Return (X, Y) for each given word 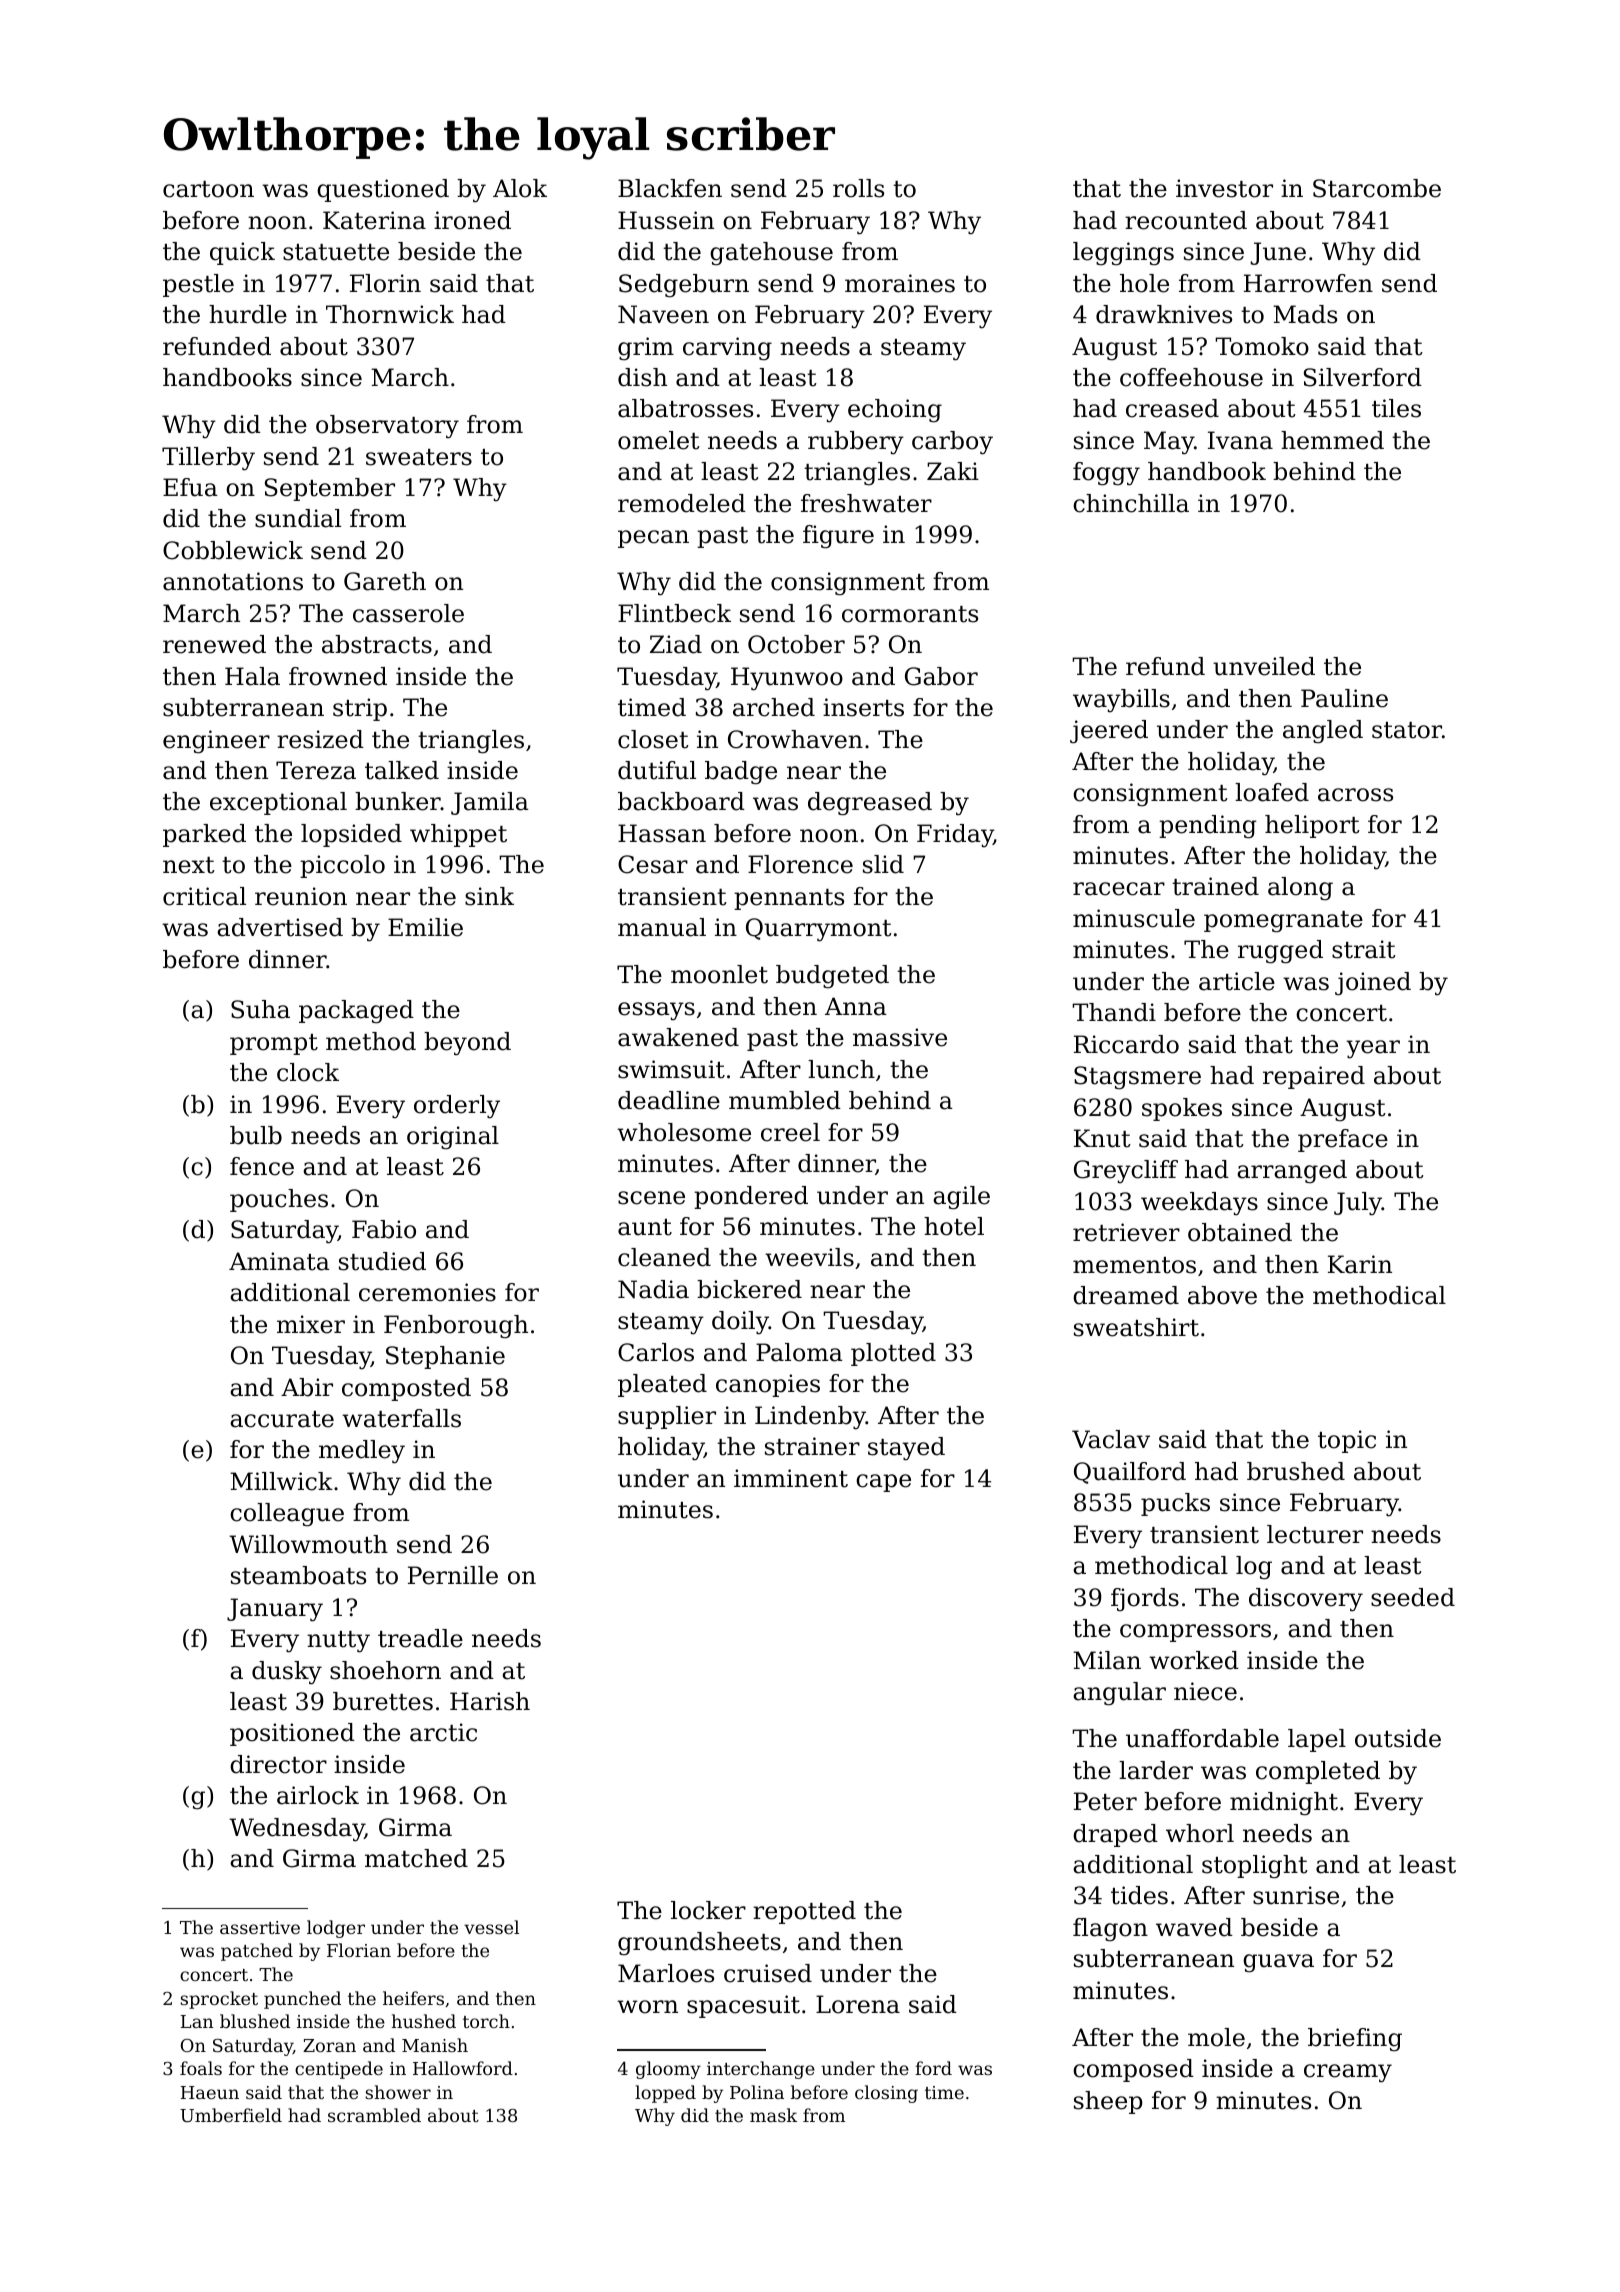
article (1237, 981)
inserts (863, 707)
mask (773, 2115)
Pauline (1344, 698)
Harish (490, 1701)
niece (1205, 1691)
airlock (318, 1795)
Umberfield (231, 2115)
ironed (472, 220)
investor (1224, 188)
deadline (669, 1100)
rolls (858, 188)
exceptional (278, 803)
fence (262, 1166)
